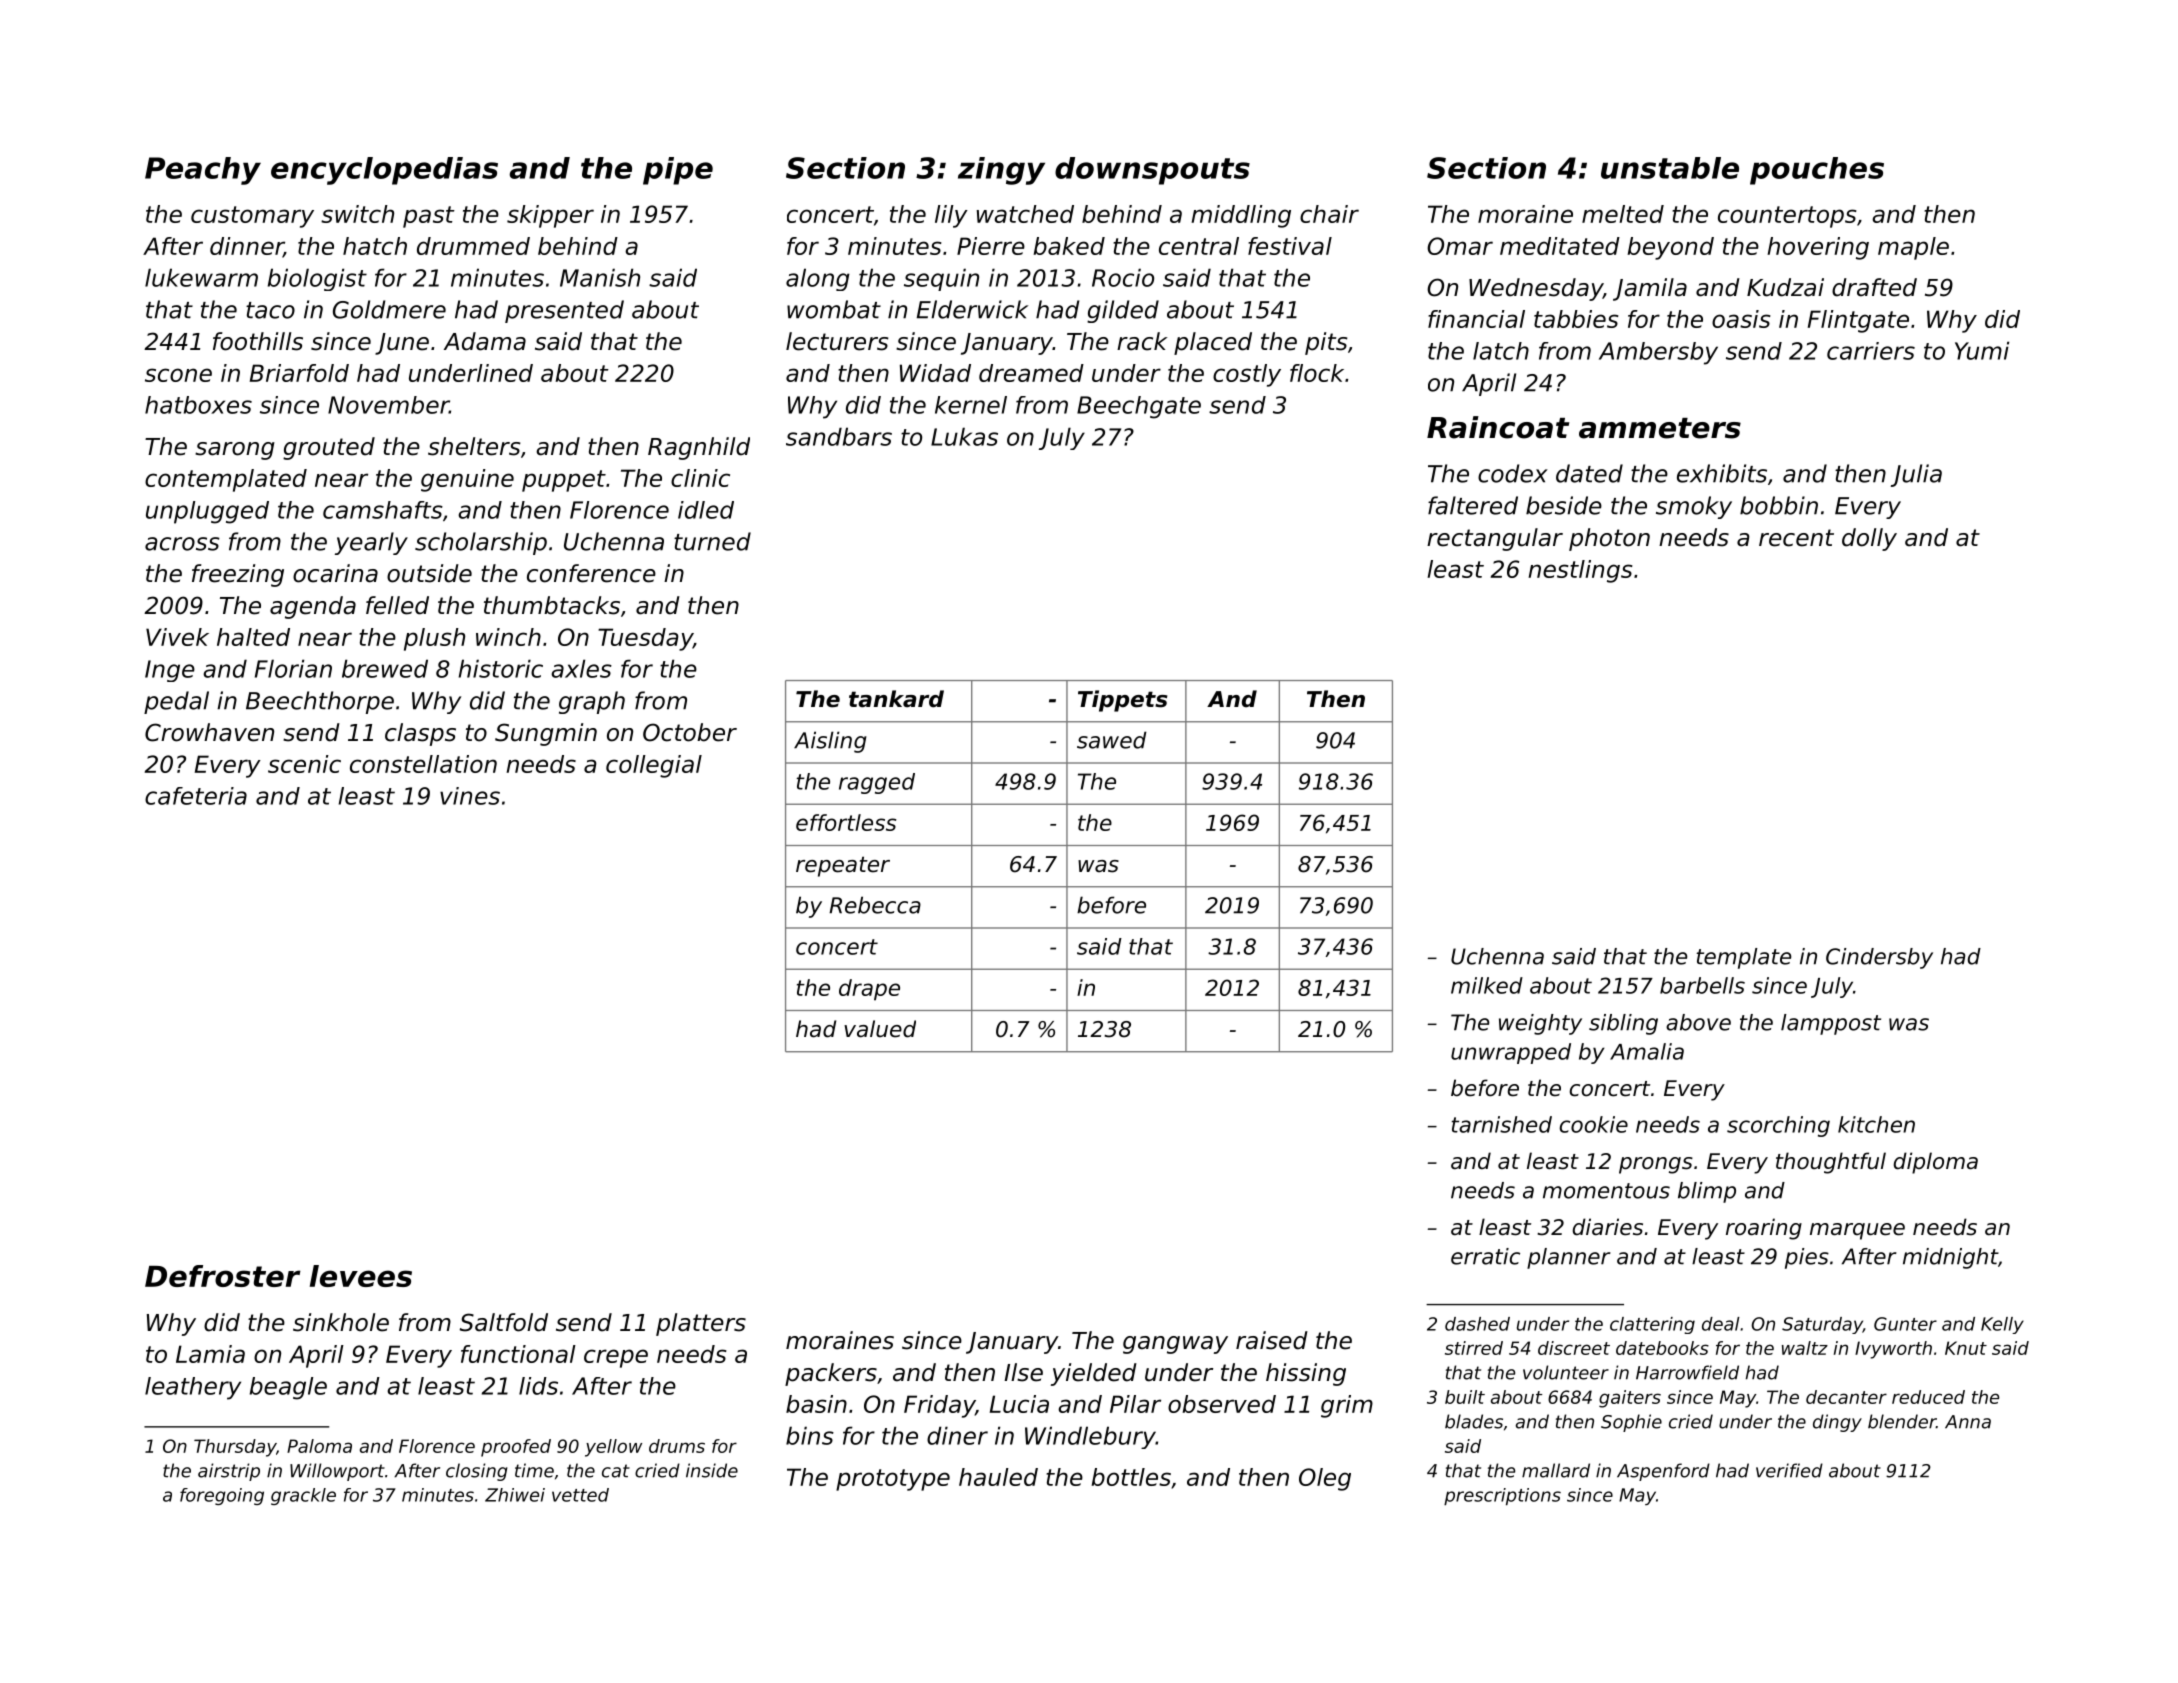  What do you see at coordinates (201, 277) in the screenshot?
I see `lukewarm` at bounding box center [201, 277].
